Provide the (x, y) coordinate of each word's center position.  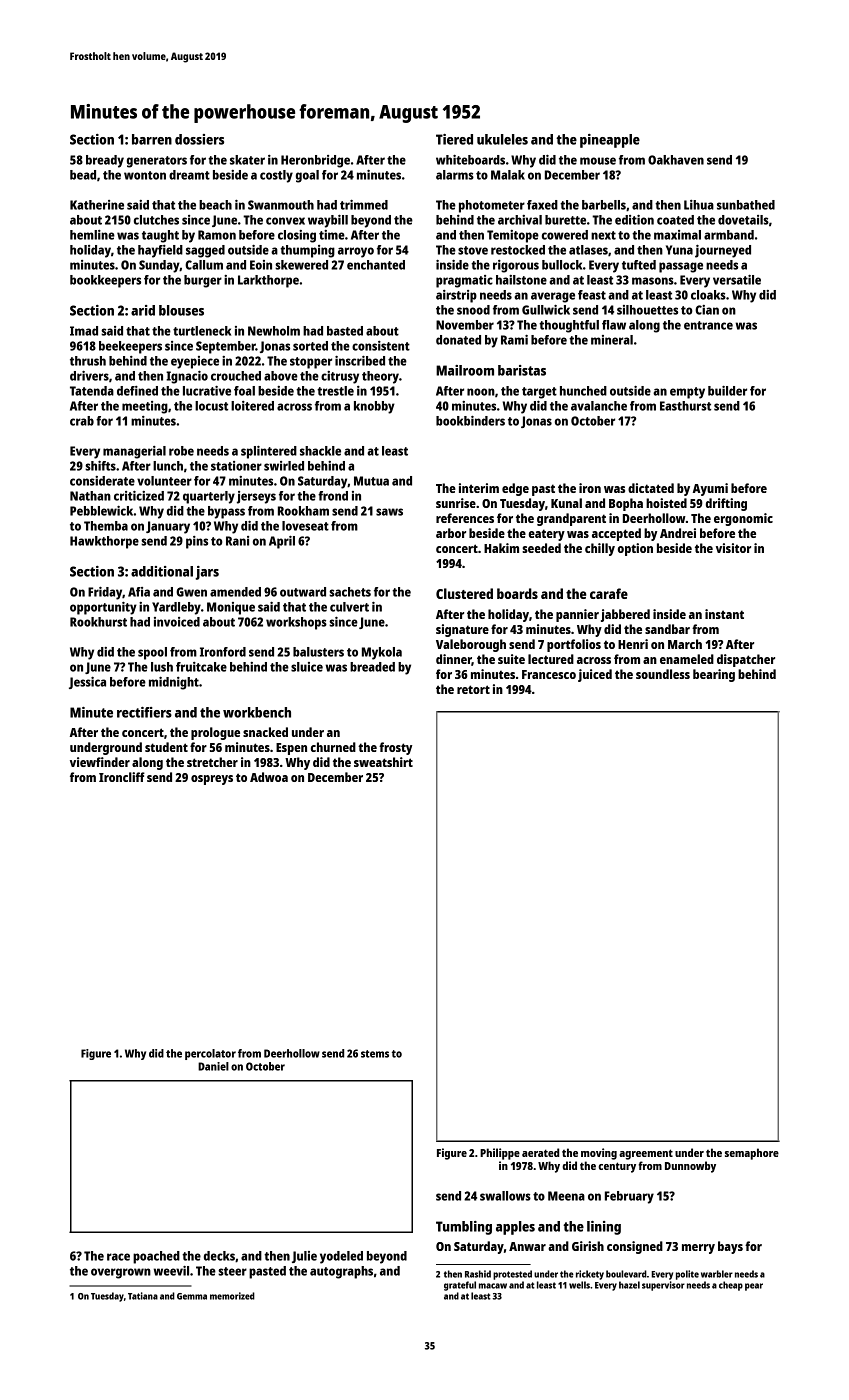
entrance (708, 325)
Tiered (454, 139)
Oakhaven (676, 160)
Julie (304, 1257)
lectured (551, 659)
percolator (210, 1054)
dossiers (199, 139)
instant (724, 614)
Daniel (213, 1066)
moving (599, 1154)
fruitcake (201, 667)
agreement (646, 1154)
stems (375, 1054)
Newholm (274, 331)
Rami (514, 340)
